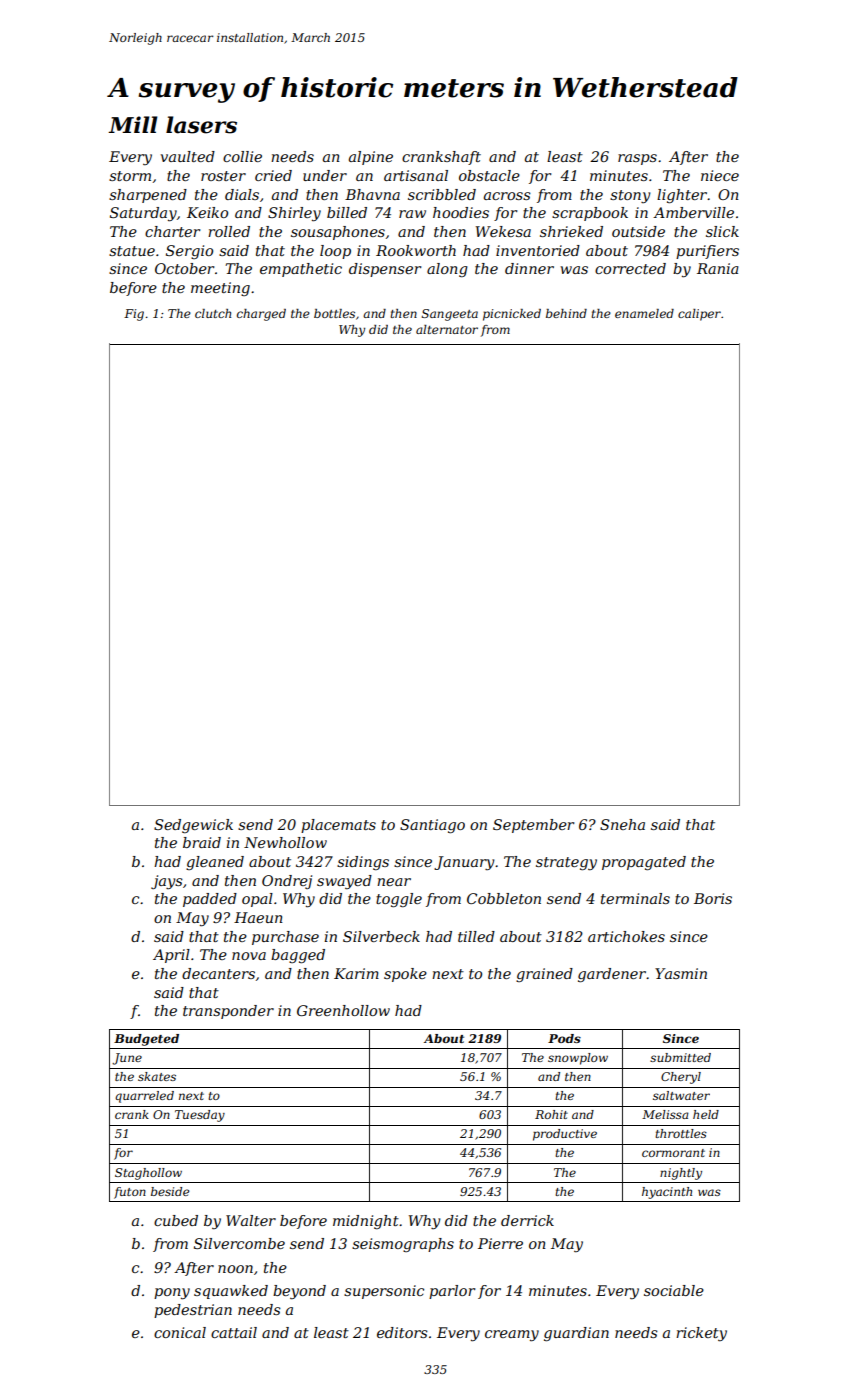 This screenshot has width=849, height=1400. I want to click on Pierre, so click(500, 1243).
